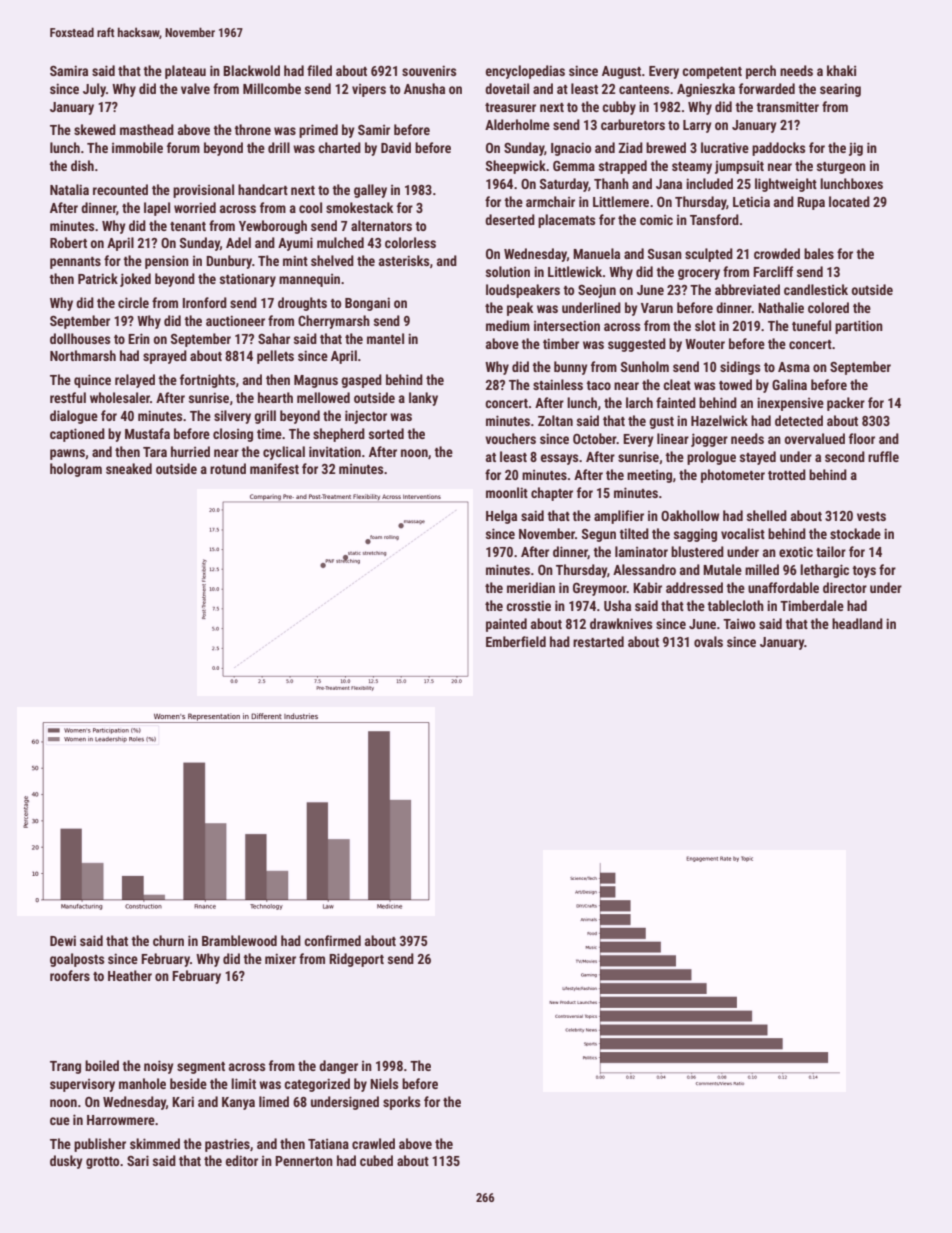 This image has width=952, height=1233. What do you see at coordinates (883, 456) in the image?
I see `ruffle` at bounding box center [883, 456].
